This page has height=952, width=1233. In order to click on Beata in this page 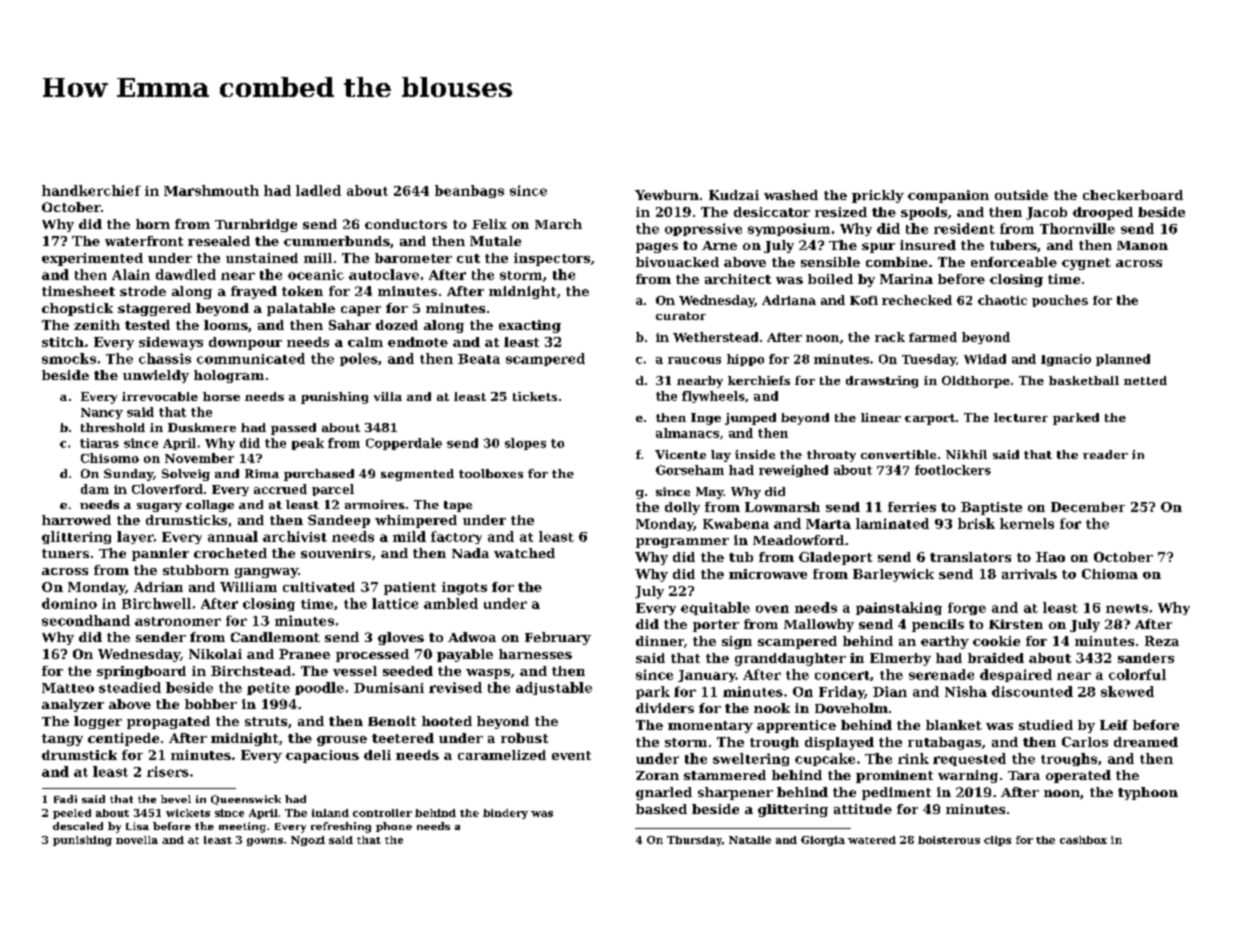, I will do `click(479, 359)`.
